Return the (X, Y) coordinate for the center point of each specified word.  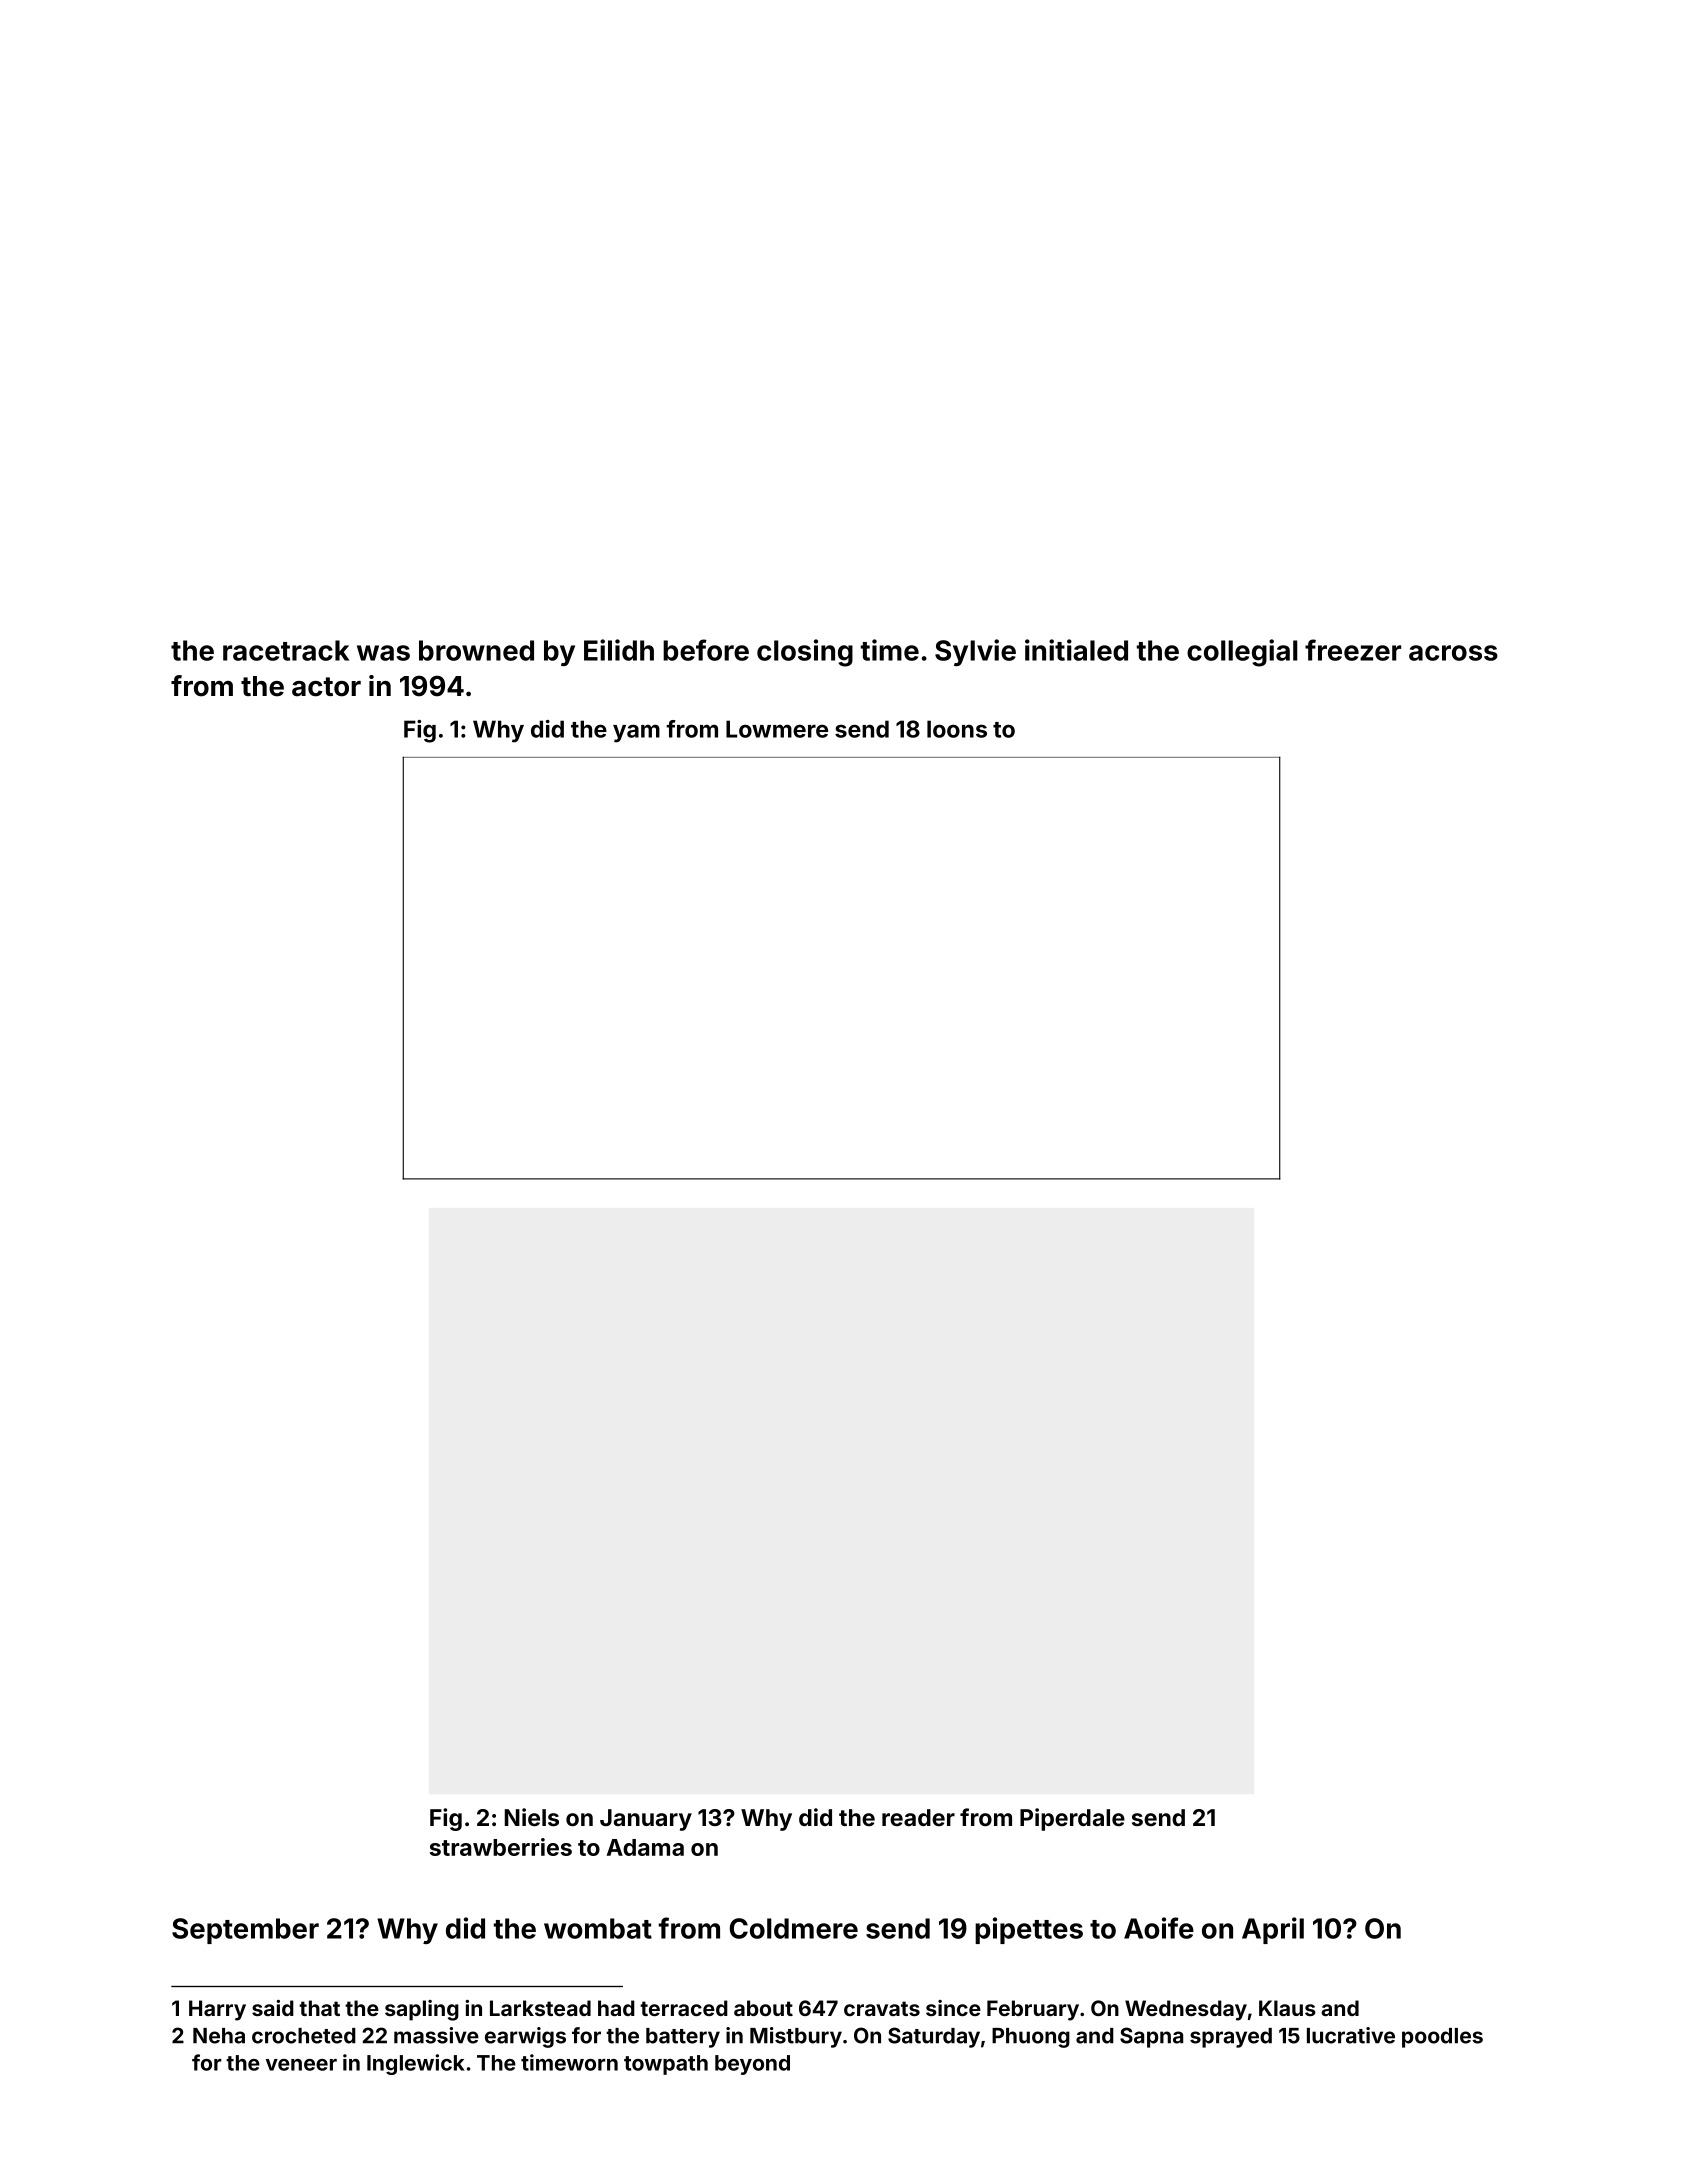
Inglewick (416, 2064)
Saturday (934, 2037)
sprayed (1231, 2038)
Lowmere (777, 729)
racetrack (286, 650)
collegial (1242, 653)
